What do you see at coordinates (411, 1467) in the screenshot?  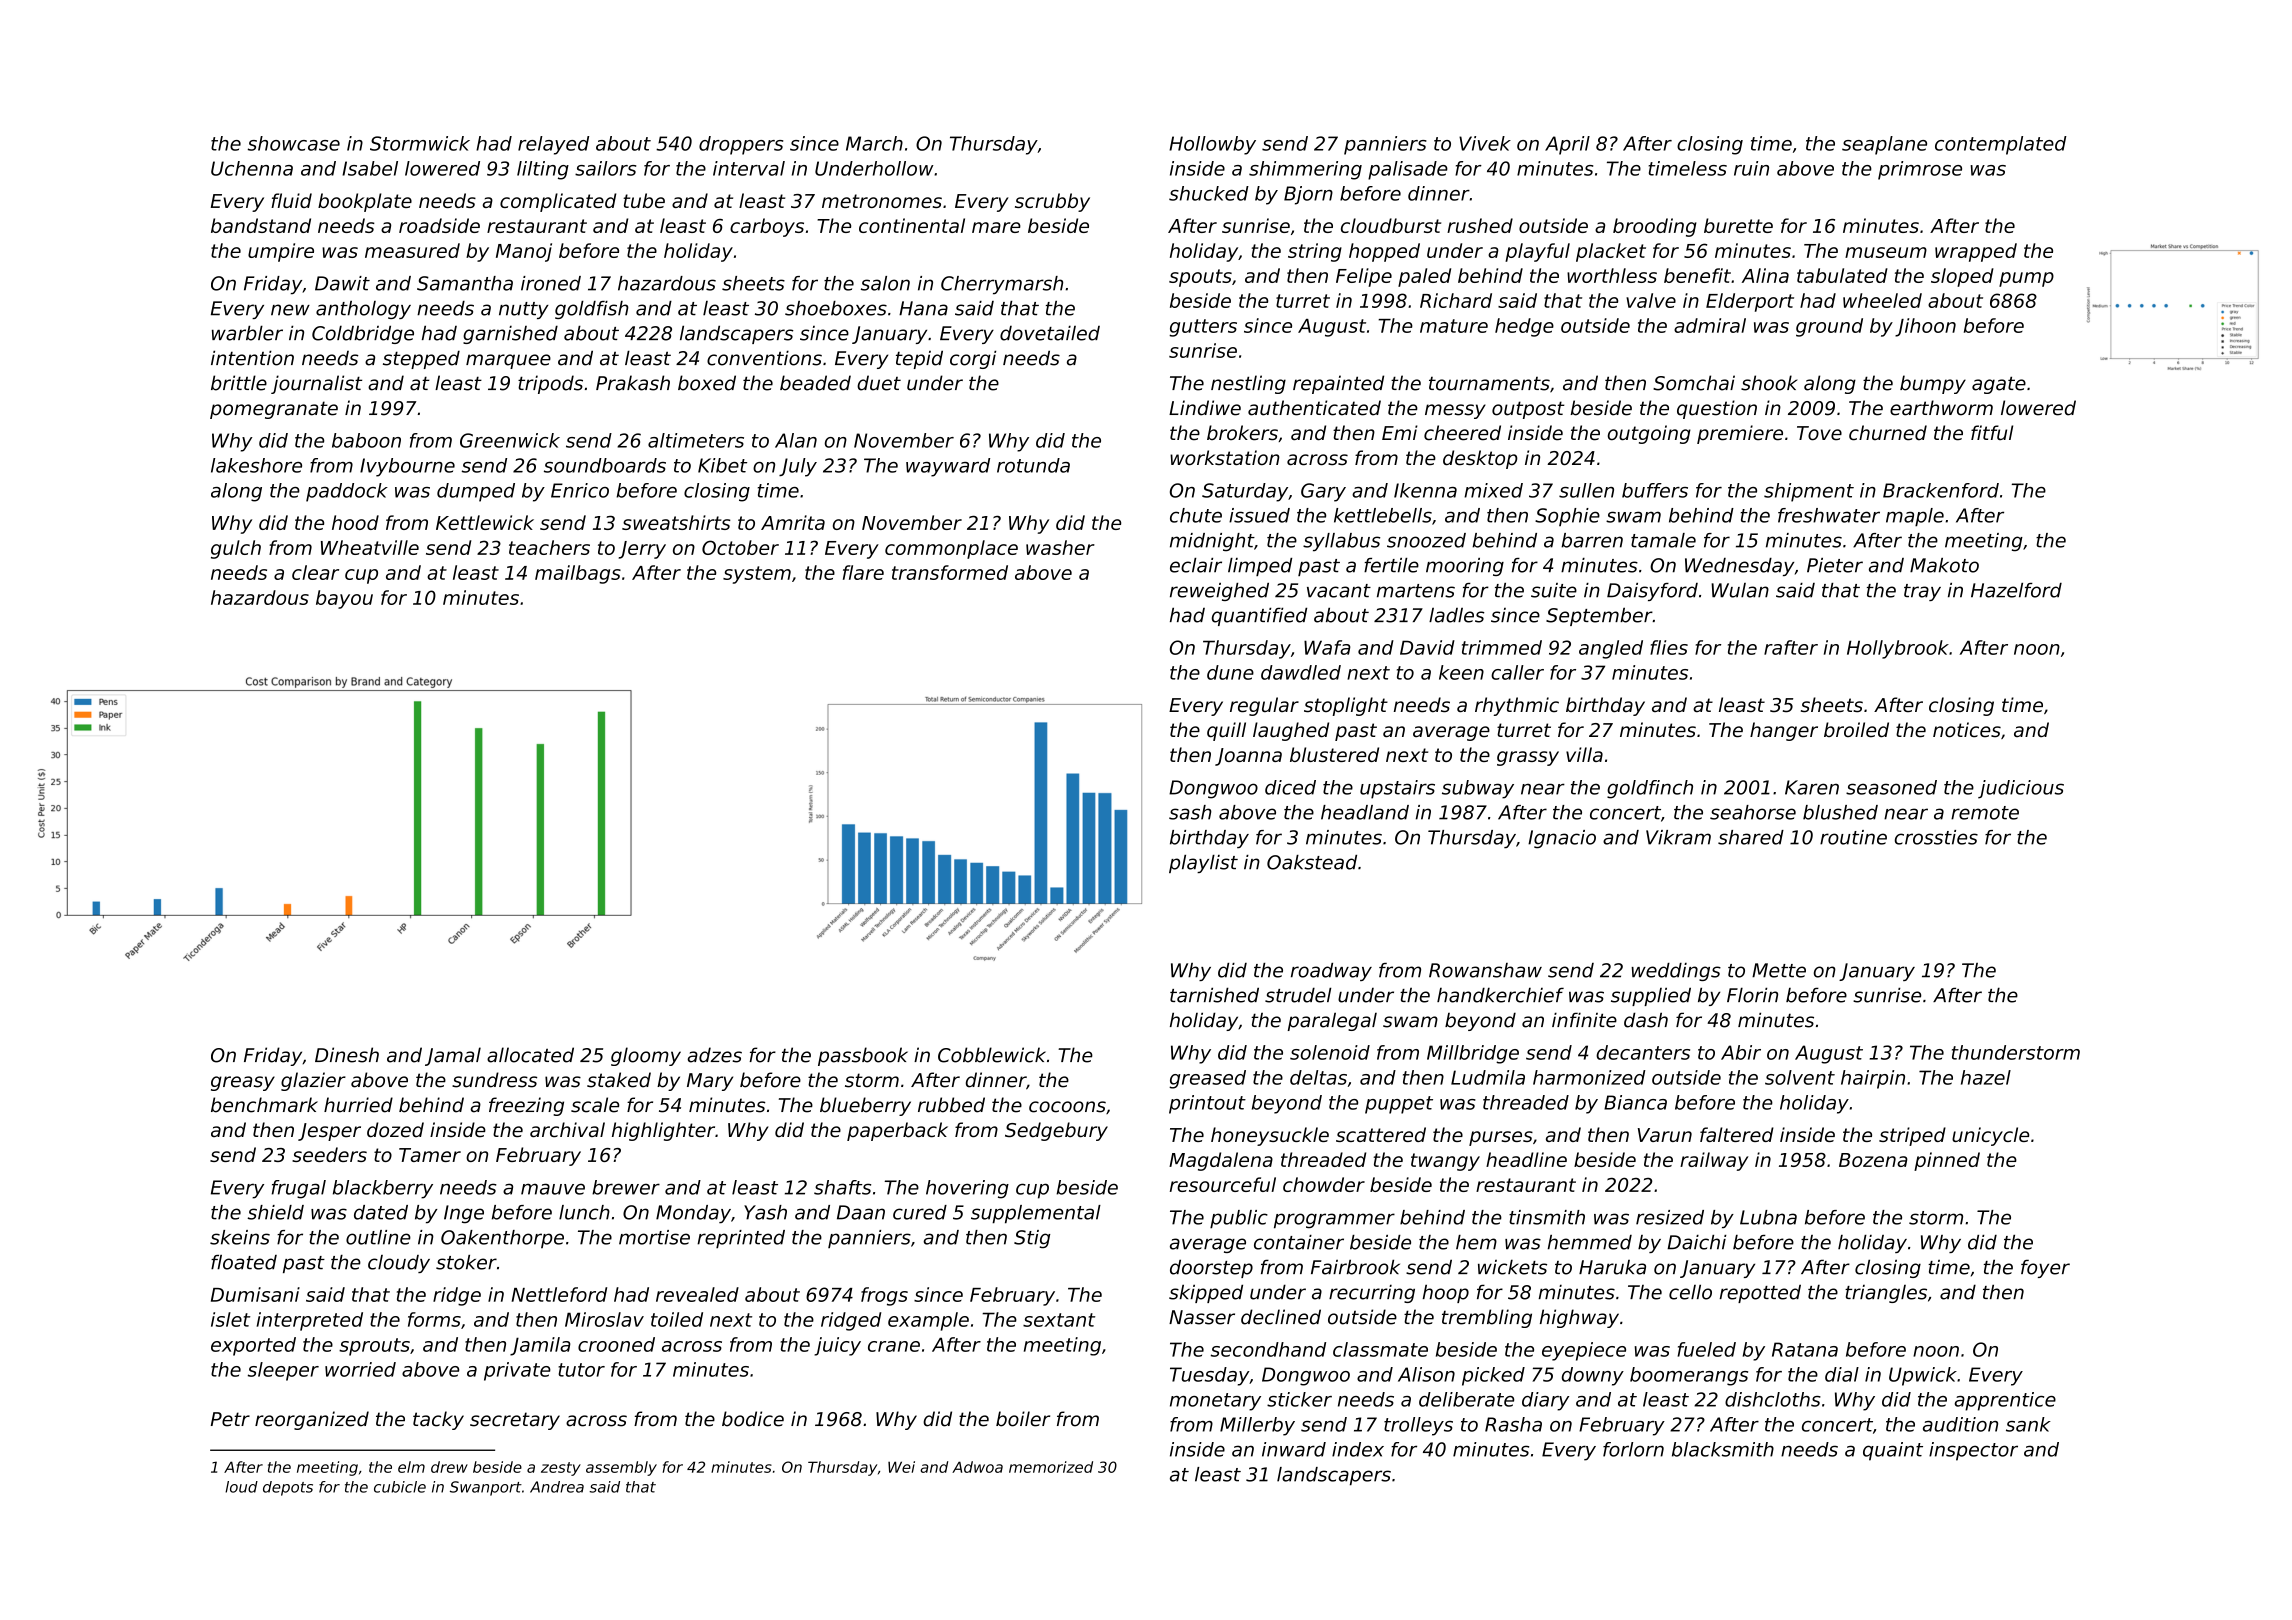 I see `elm` at bounding box center [411, 1467].
